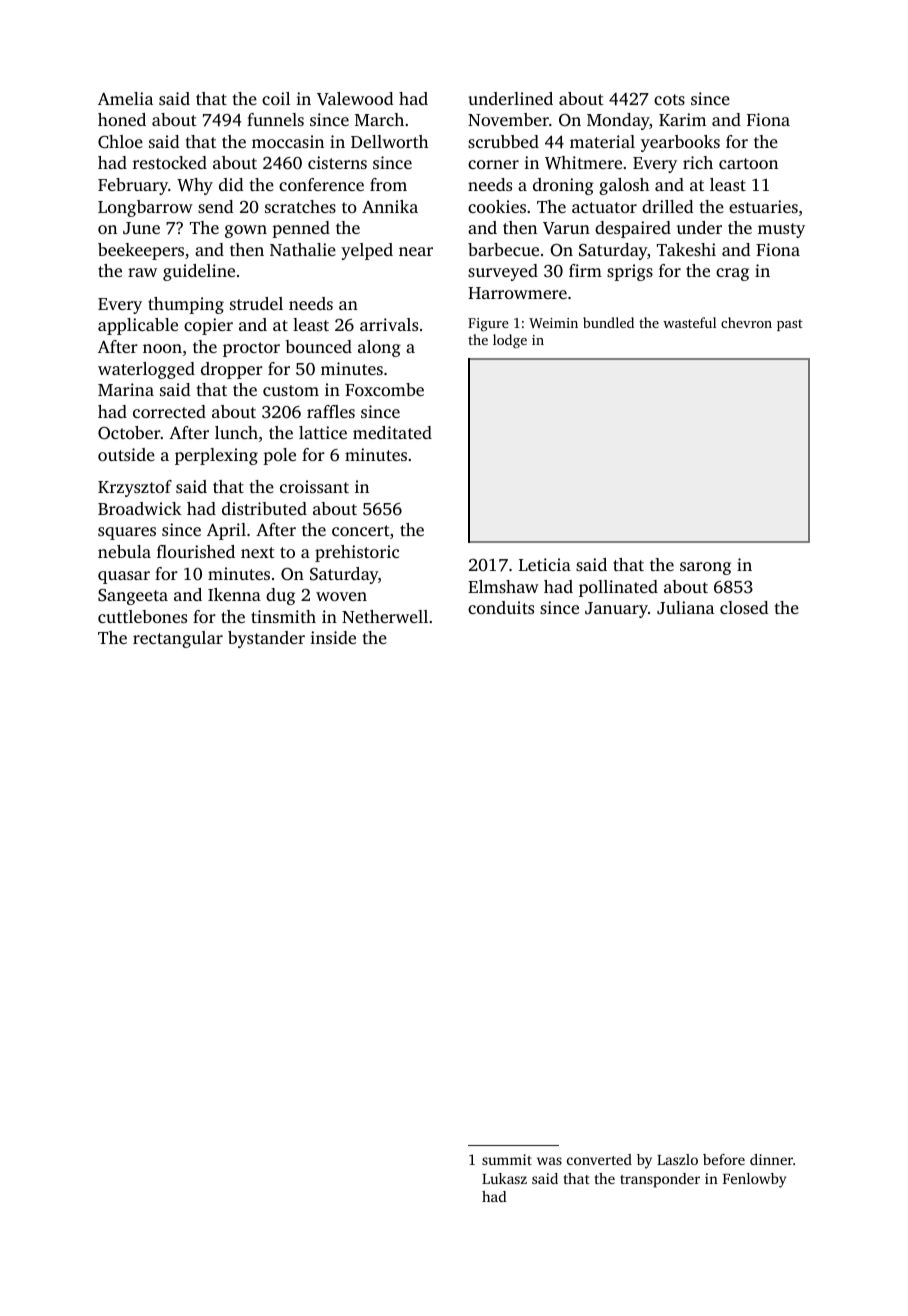 This screenshot has height=1316, width=908. What do you see at coordinates (705, 568) in the screenshot?
I see `sarong` at bounding box center [705, 568].
